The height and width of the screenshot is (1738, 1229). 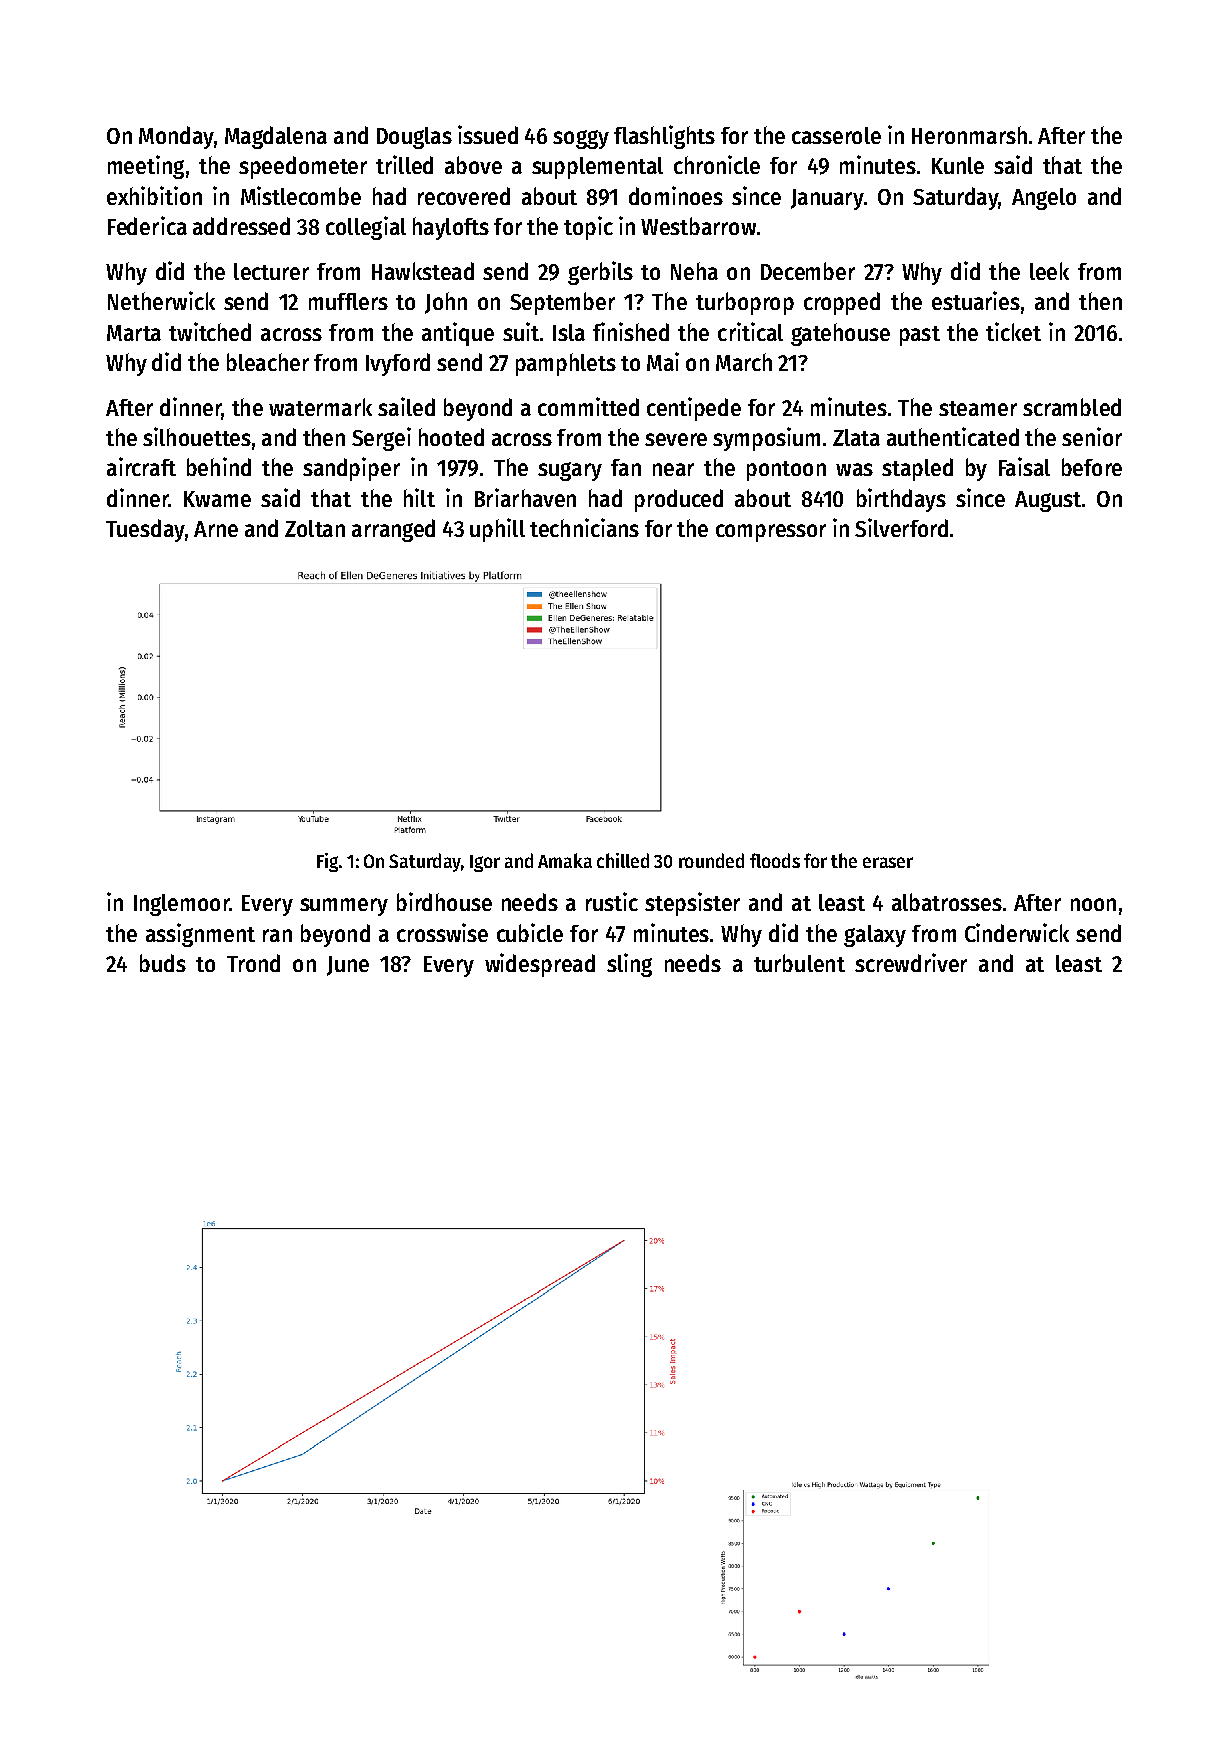 What do you see at coordinates (163, 963) in the screenshot?
I see `buds` at bounding box center [163, 963].
